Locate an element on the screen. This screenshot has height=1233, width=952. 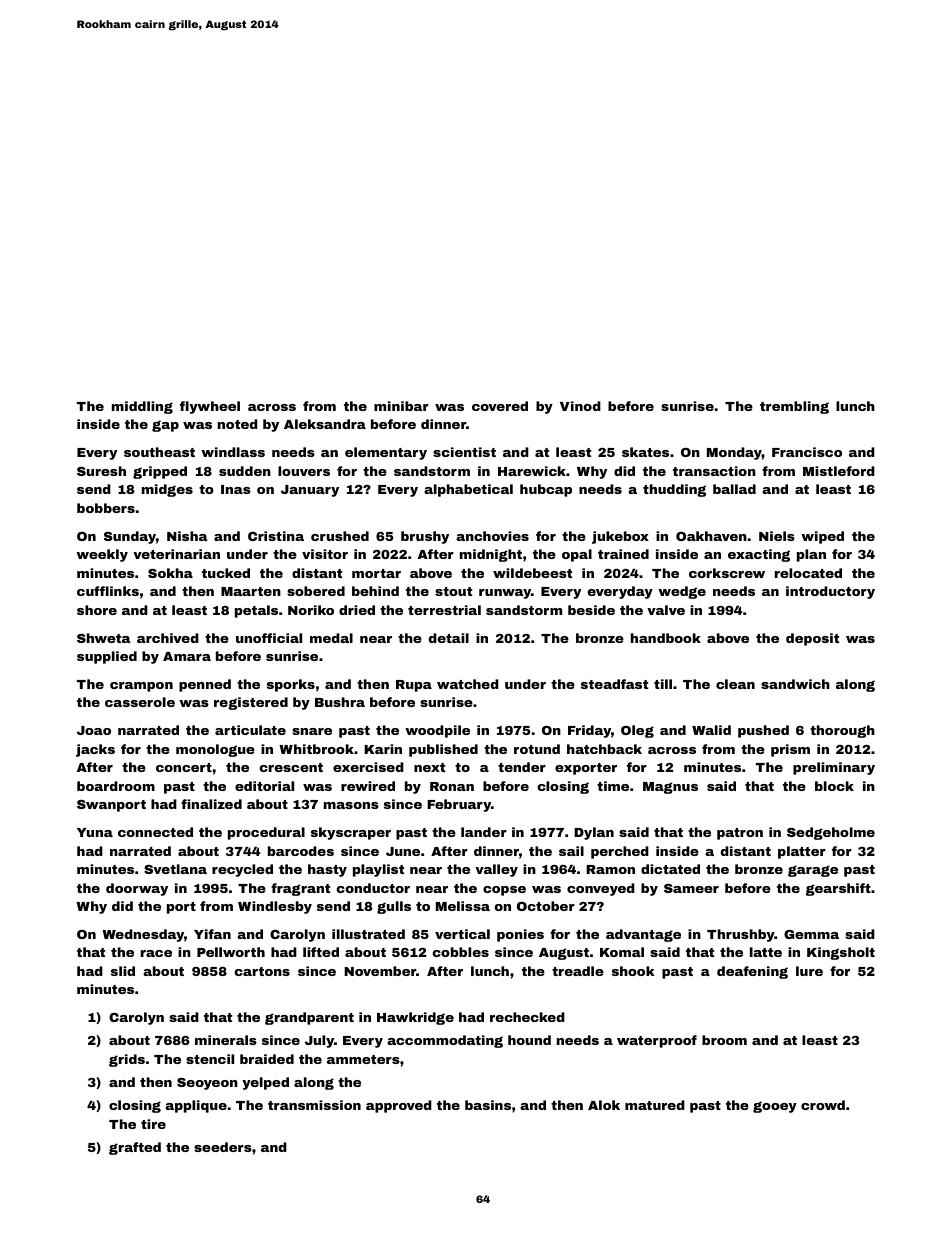
minerals is located at coordinates (226, 1040).
